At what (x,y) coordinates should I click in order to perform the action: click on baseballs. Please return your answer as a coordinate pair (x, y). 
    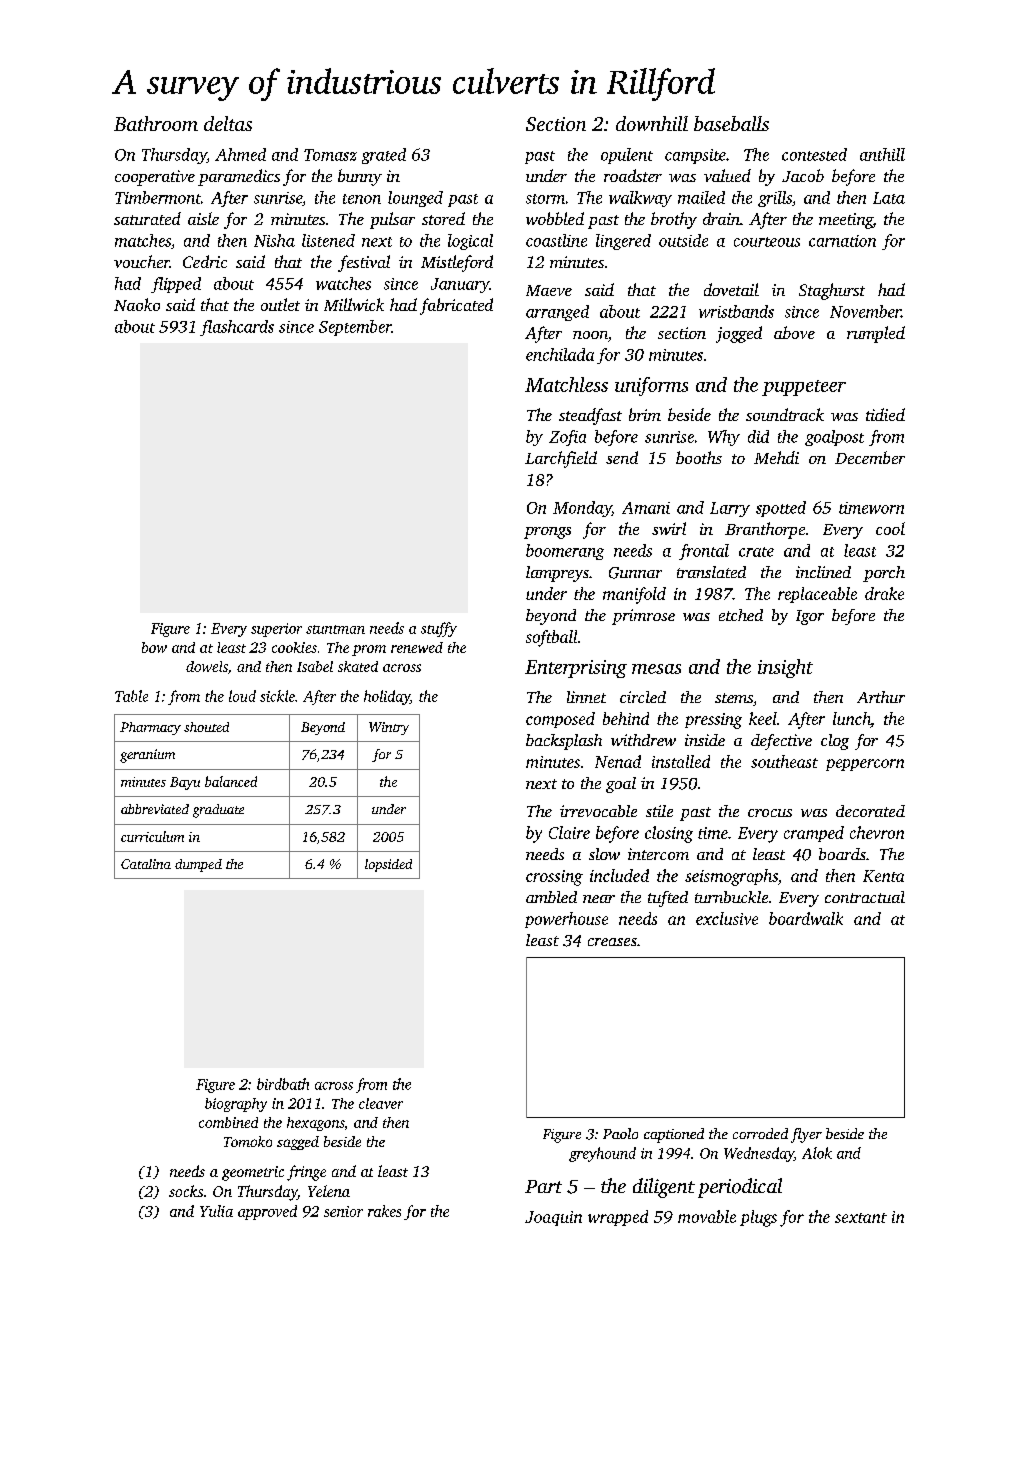
    Looking at the image, I should click on (731, 123).
